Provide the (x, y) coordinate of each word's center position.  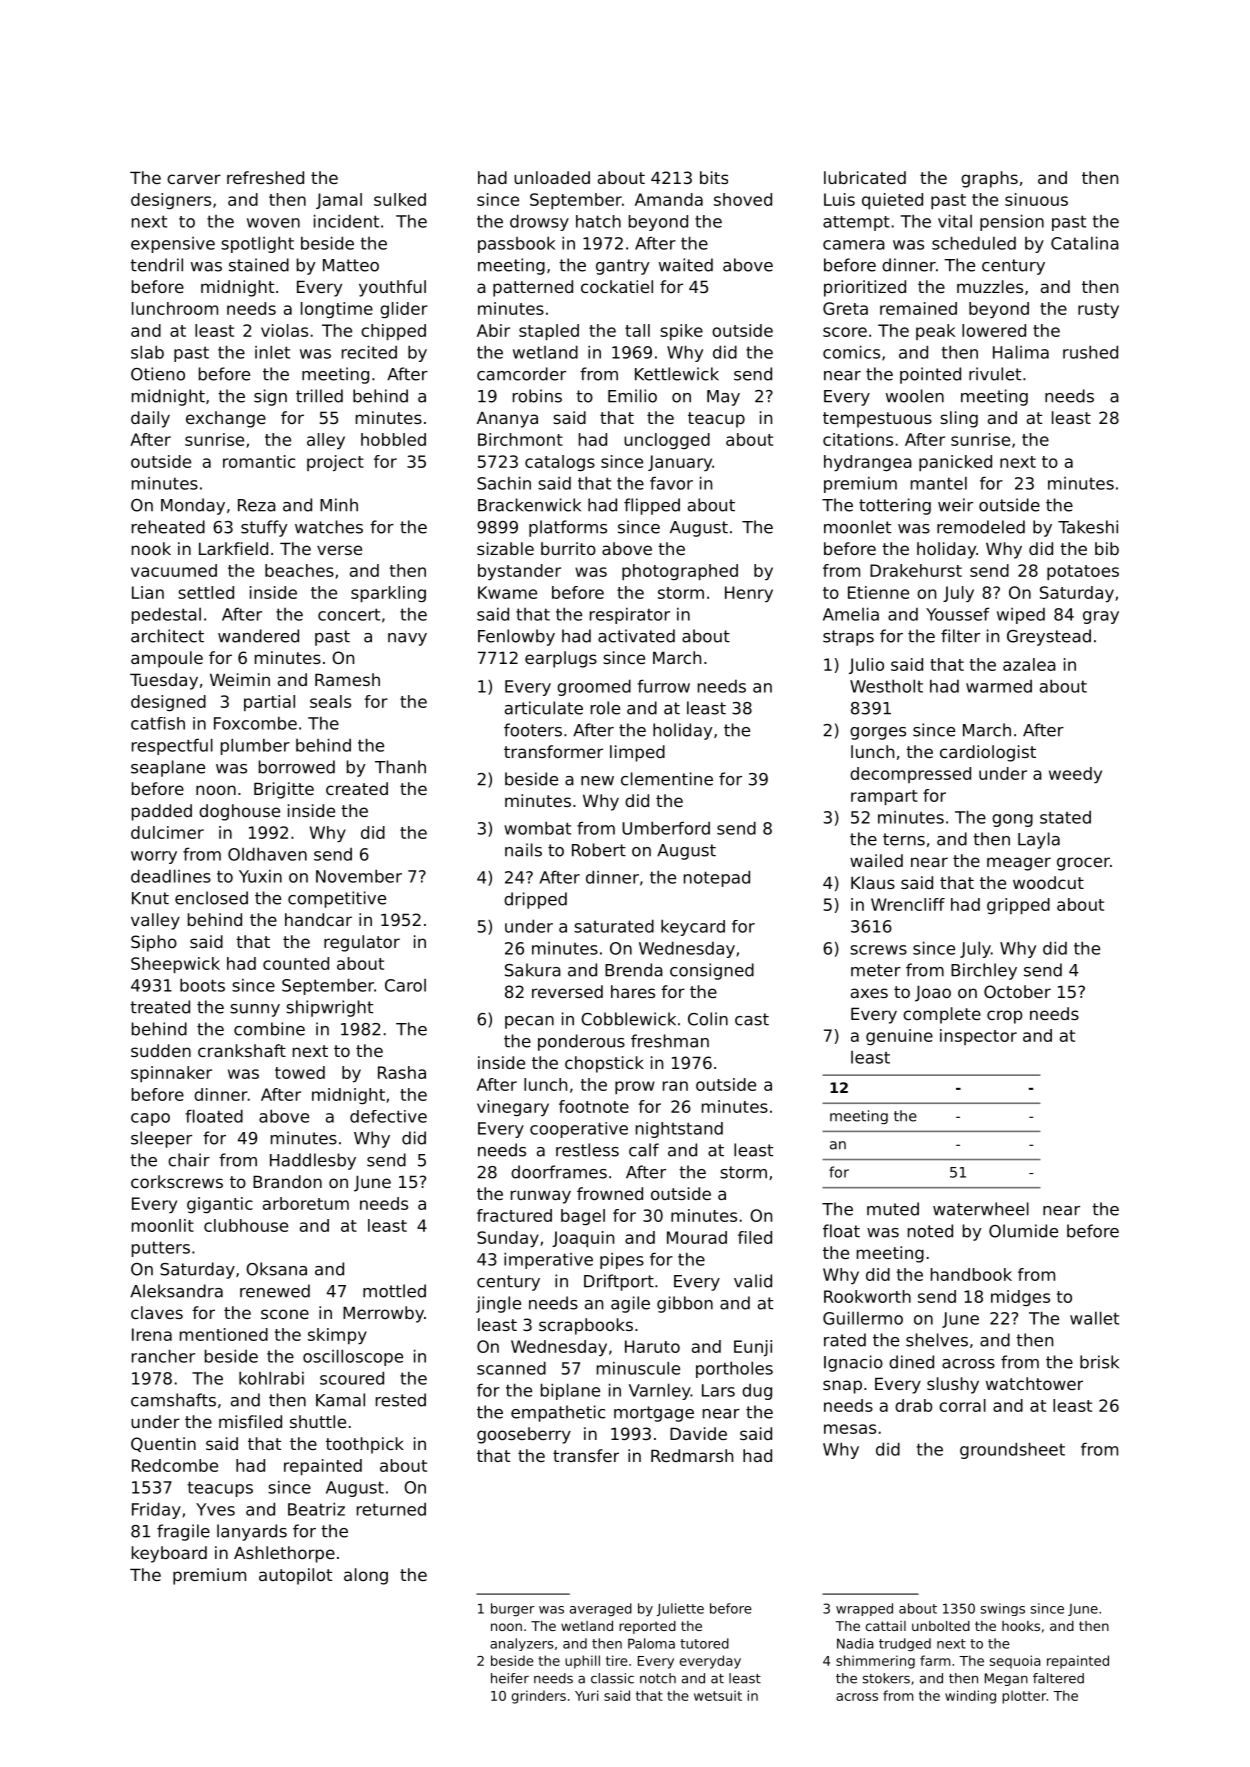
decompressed (910, 775)
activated (636, 636)
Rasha (402, 1072)
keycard (693, 927)
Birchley (984, 971)
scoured (352, 1378)
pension (1012, 222)
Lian (148, 592)
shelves (937, 1340)
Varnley (660, 1391)
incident (346, 221)
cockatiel (617, 286)
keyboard (169, 1554)
